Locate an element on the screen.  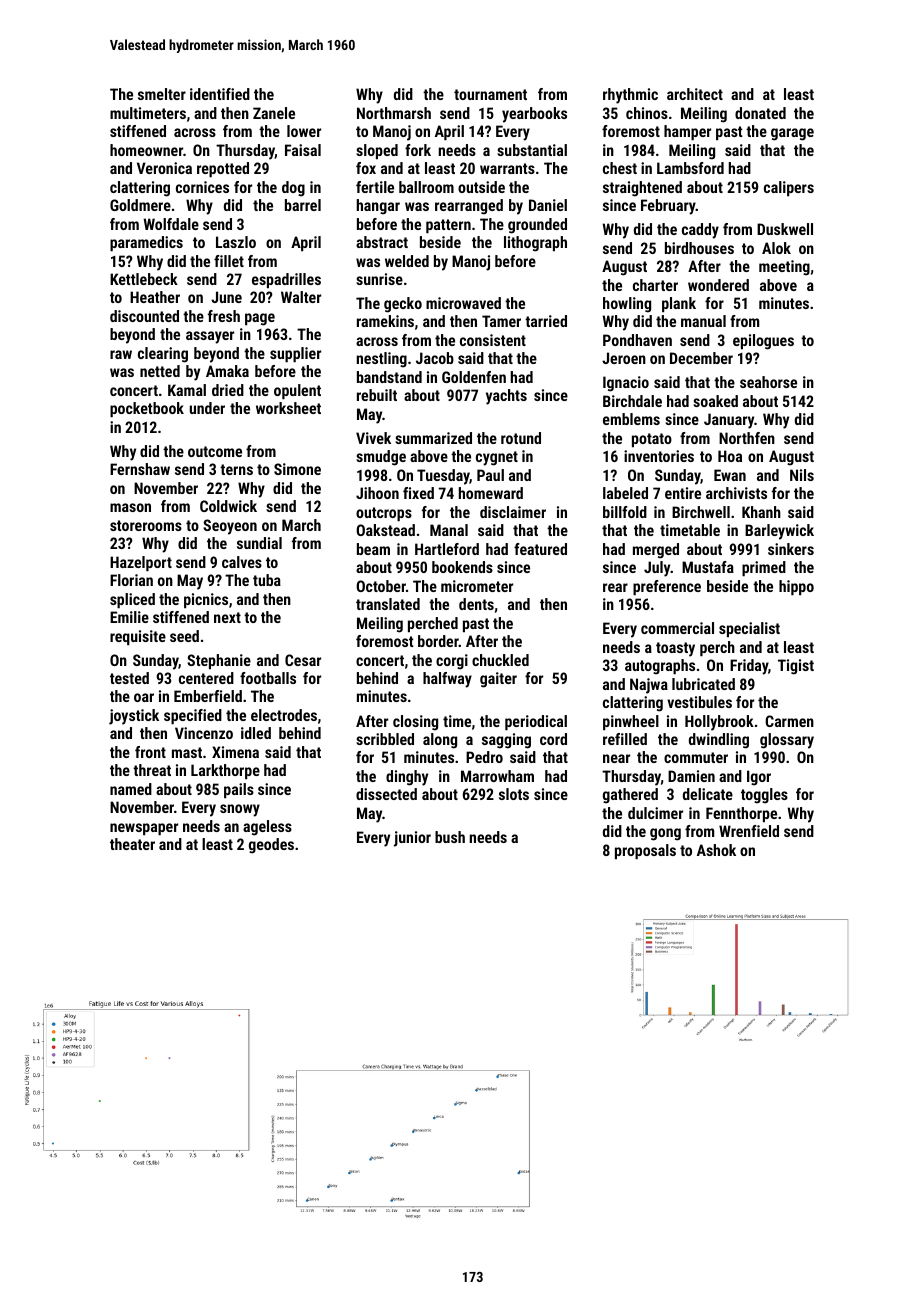
paramedics is located at coordinates (146, 243).
